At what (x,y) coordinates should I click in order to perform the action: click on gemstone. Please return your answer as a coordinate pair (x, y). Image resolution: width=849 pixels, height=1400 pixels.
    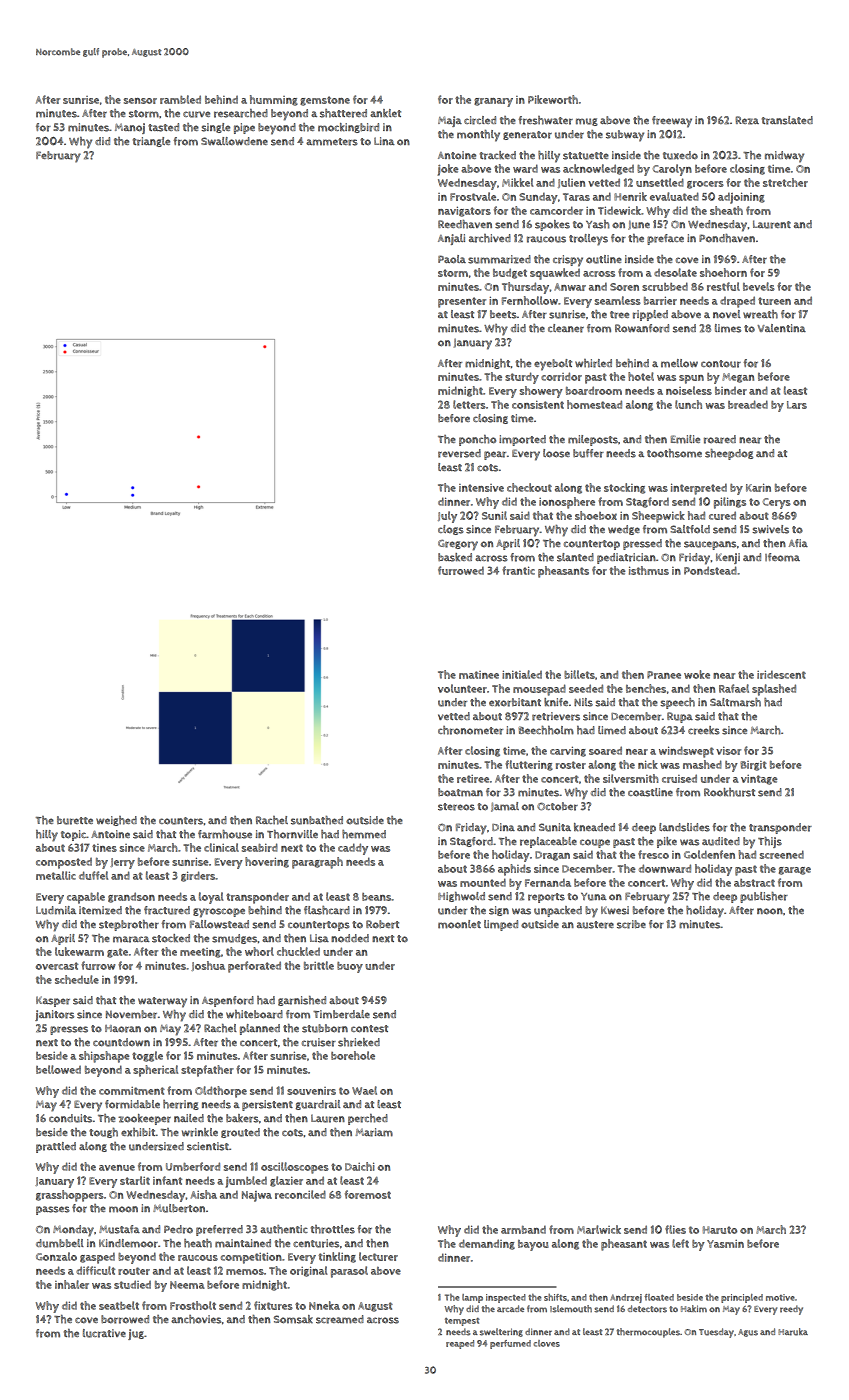
    Looking at the image, I should click on (325, 101).
